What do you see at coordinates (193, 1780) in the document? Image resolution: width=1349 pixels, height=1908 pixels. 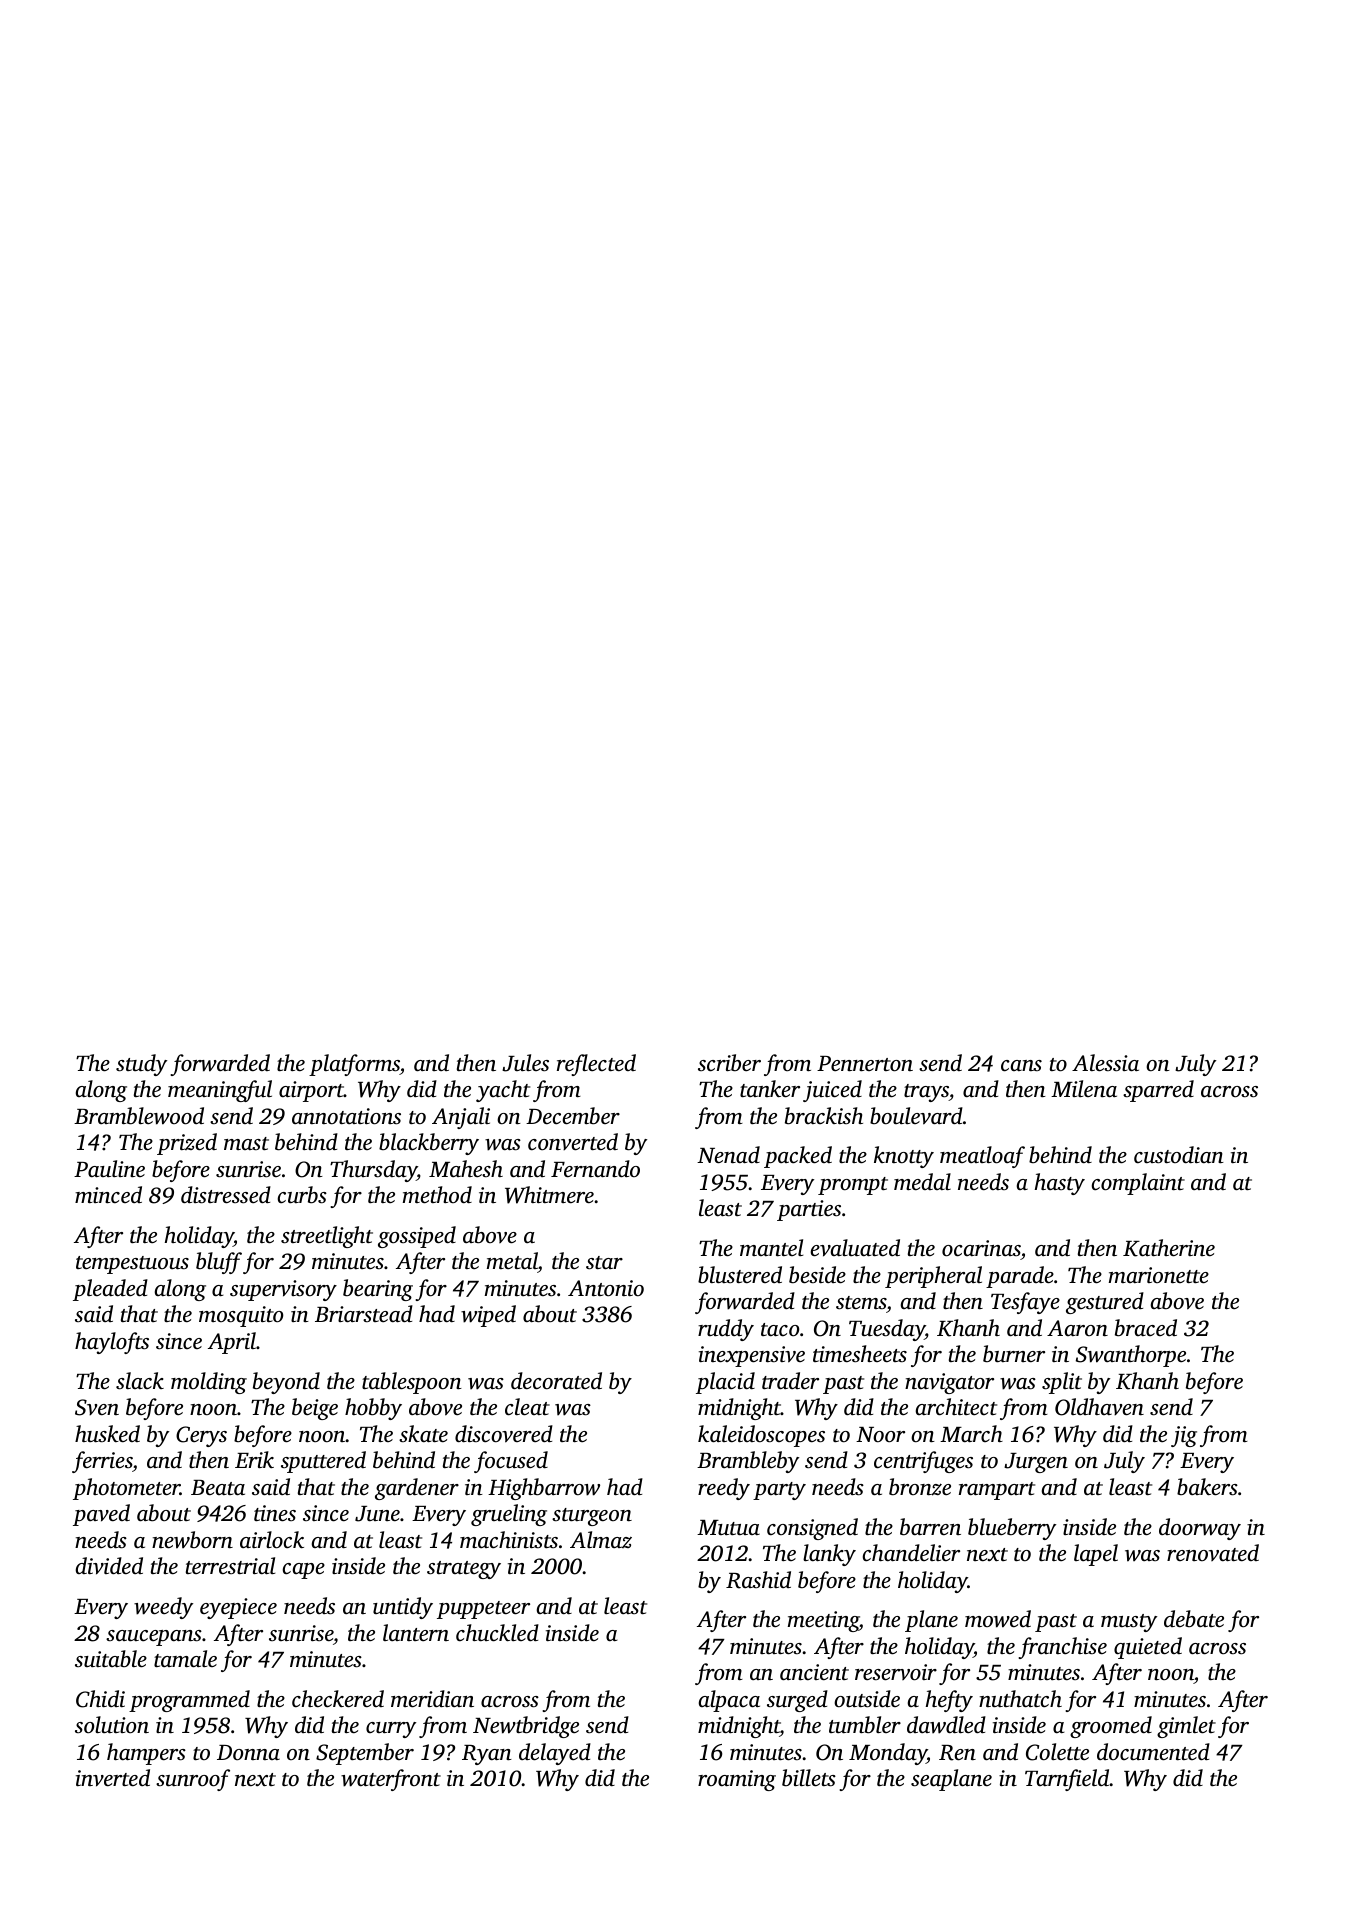 I see `sunroof` at bounding box center [193, 1780].
